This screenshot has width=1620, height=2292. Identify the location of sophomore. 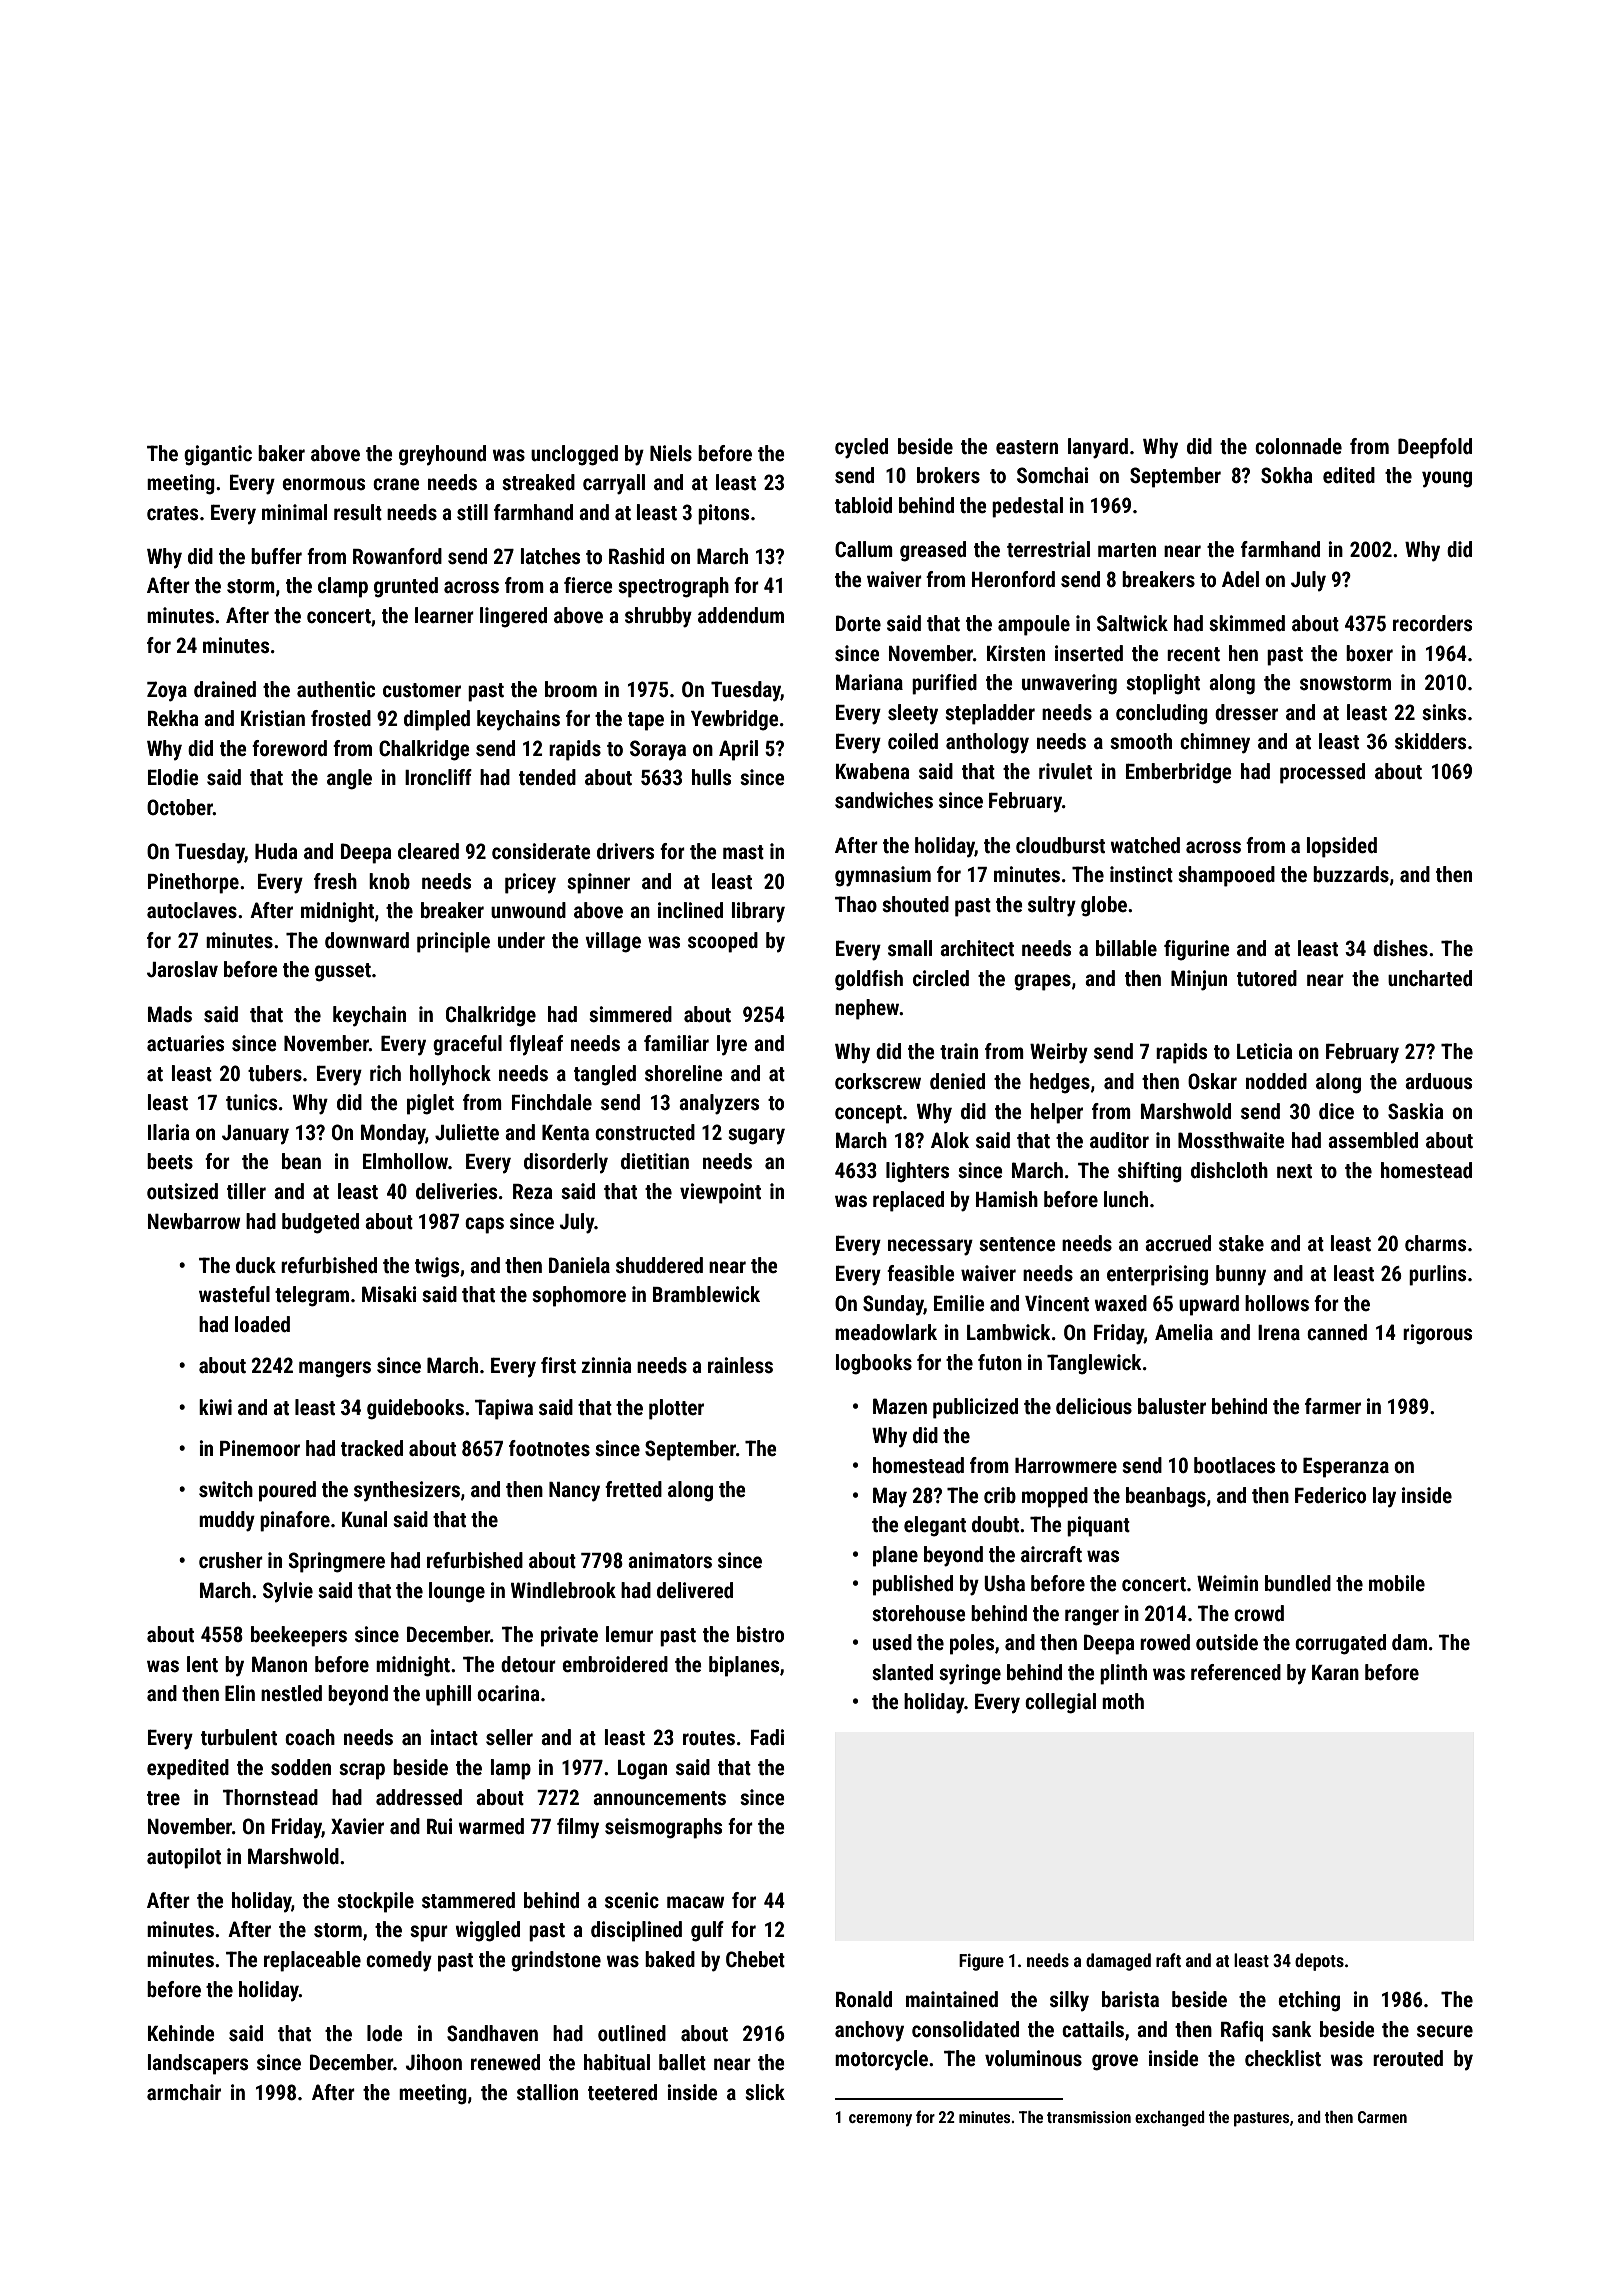
(579, 1296).
